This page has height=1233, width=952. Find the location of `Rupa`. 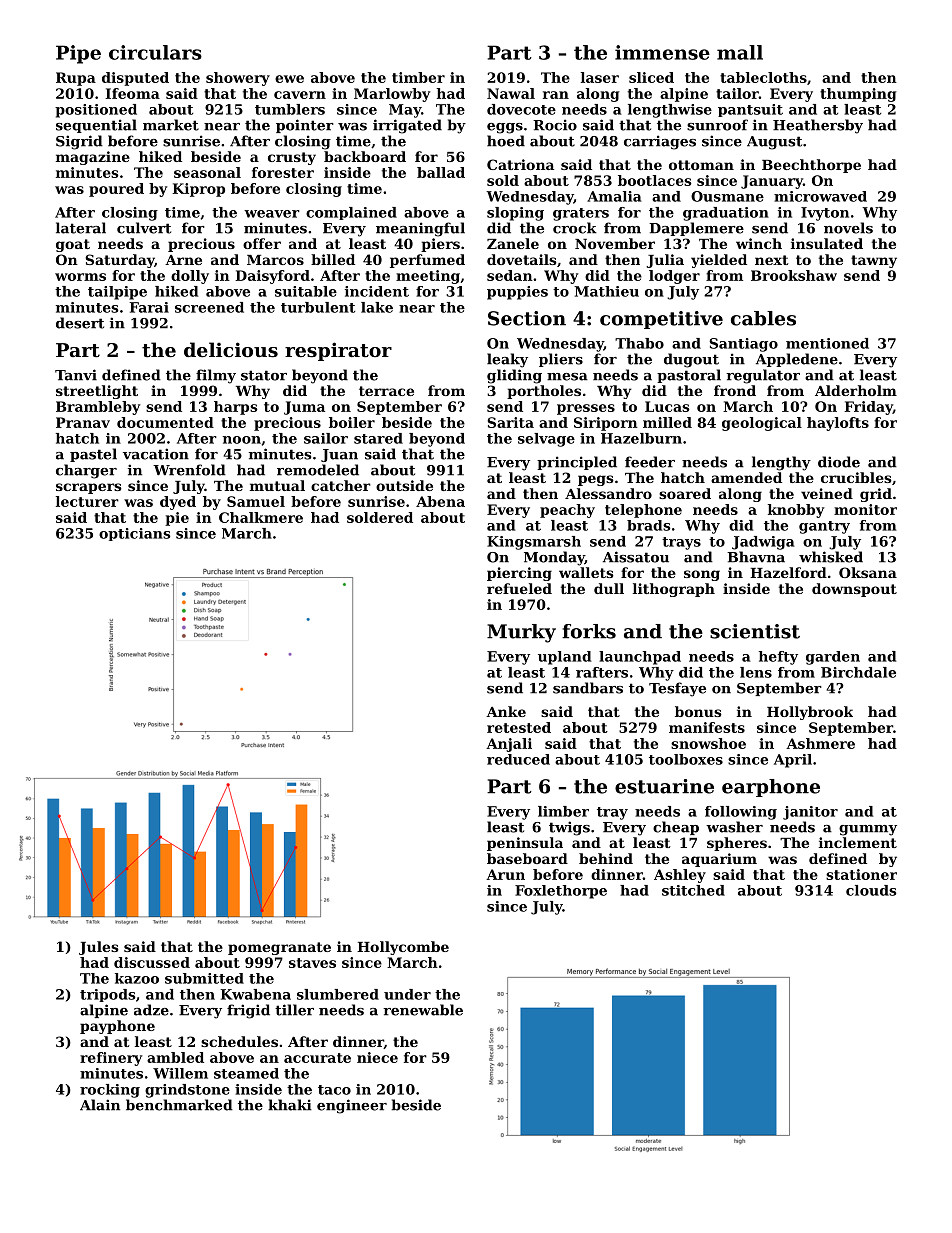

Rupa is located at coordinates (76, 79).
